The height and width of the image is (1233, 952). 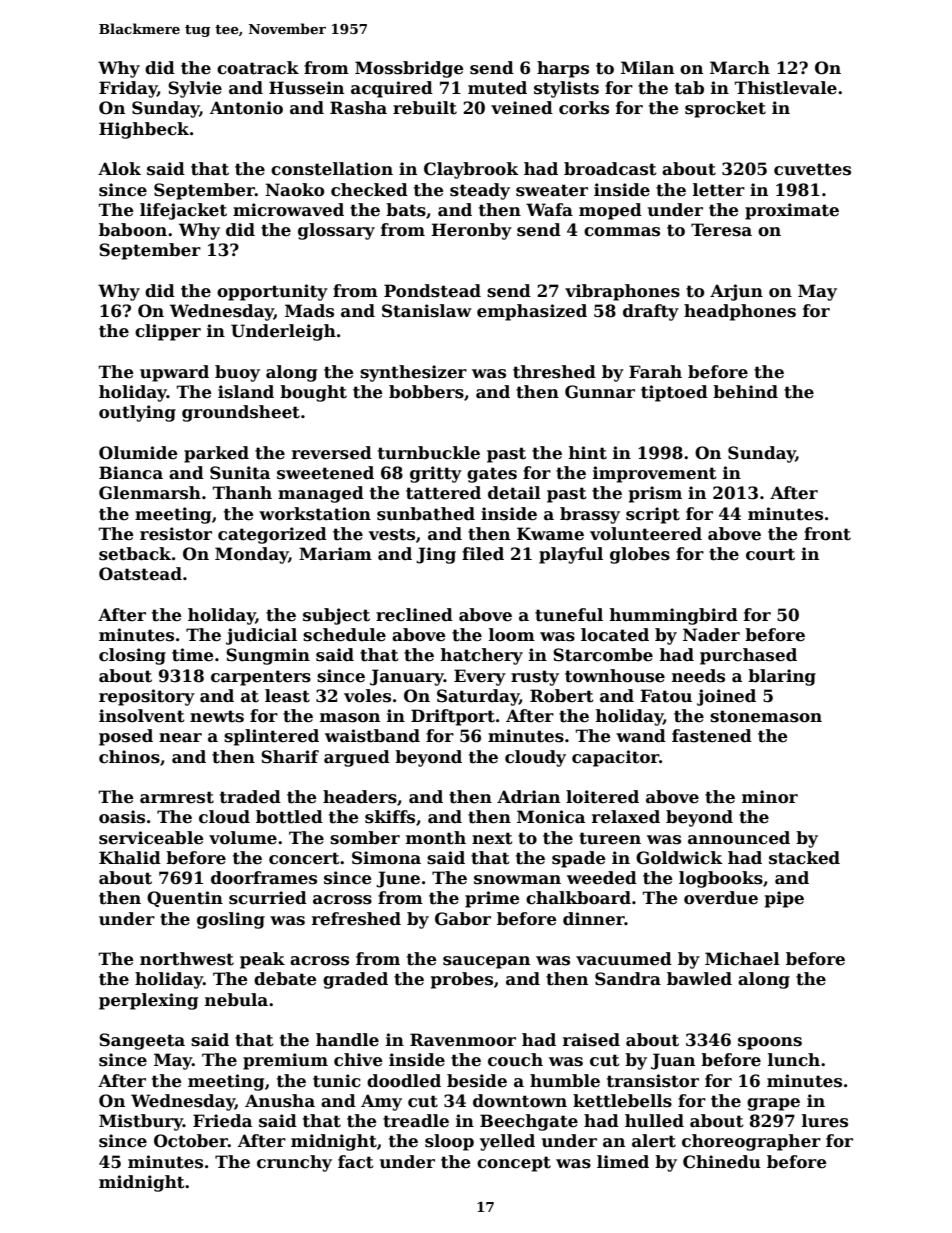 What do you see at coordinates (358, 108) in the image?
I see `Rasha` at bounding box center [358, 108].
